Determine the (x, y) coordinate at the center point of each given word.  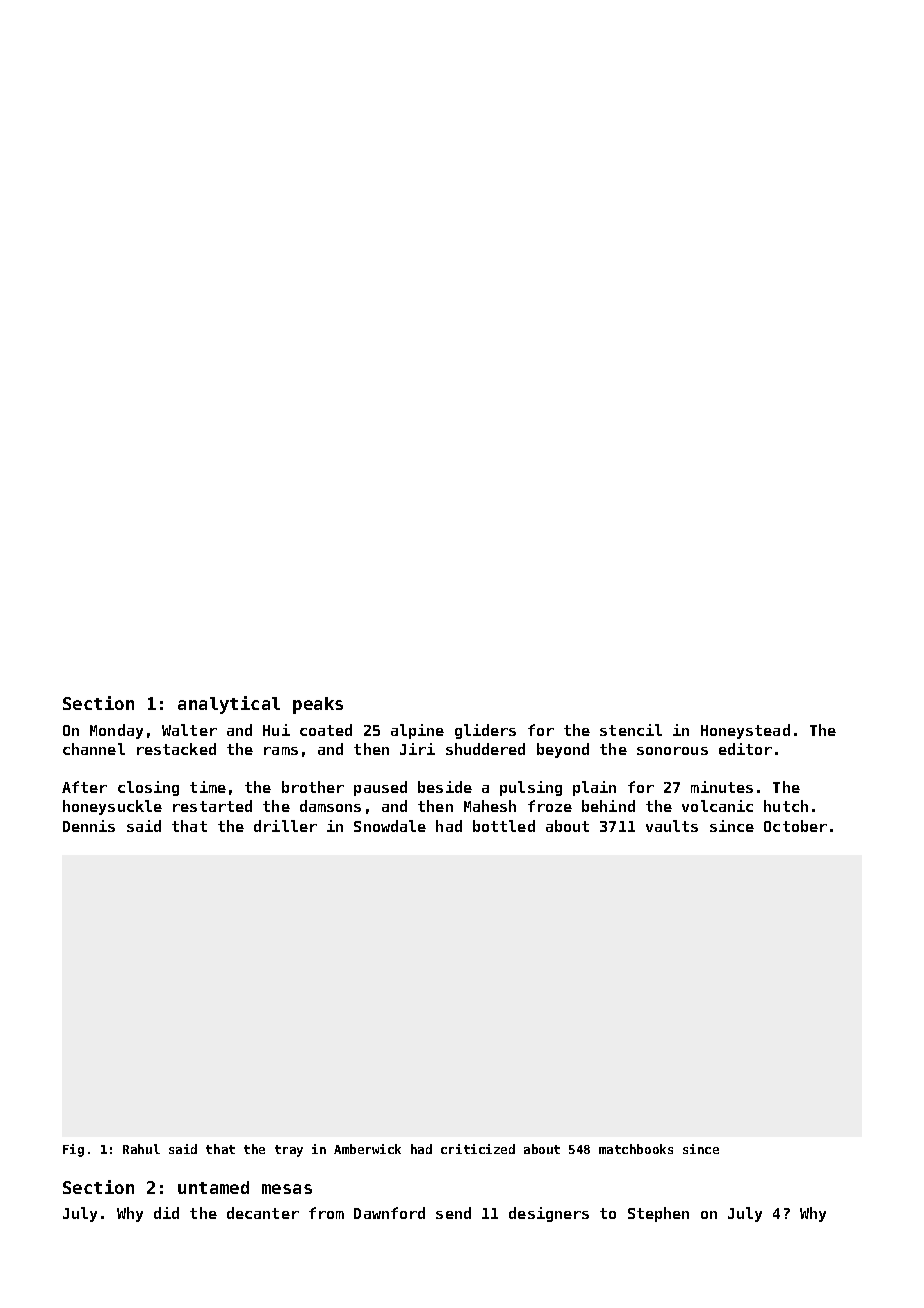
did (166, 1213)
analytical (229, 705)
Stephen (658, 1214)
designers (549, 1214)
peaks (318, 705)
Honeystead (745, 731)
